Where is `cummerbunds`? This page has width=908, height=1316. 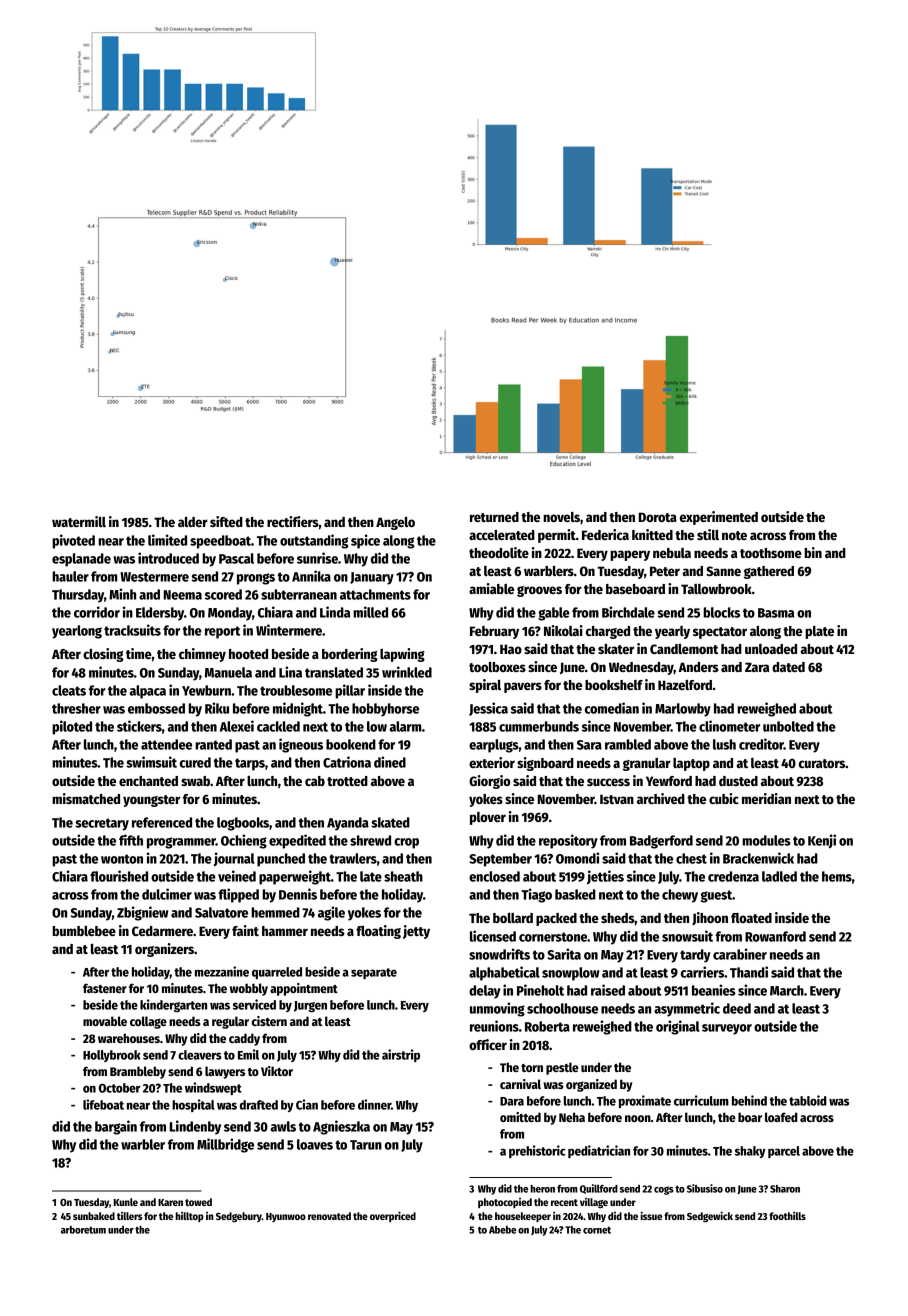 cummerbunds is located at coordinates (539, 726).
